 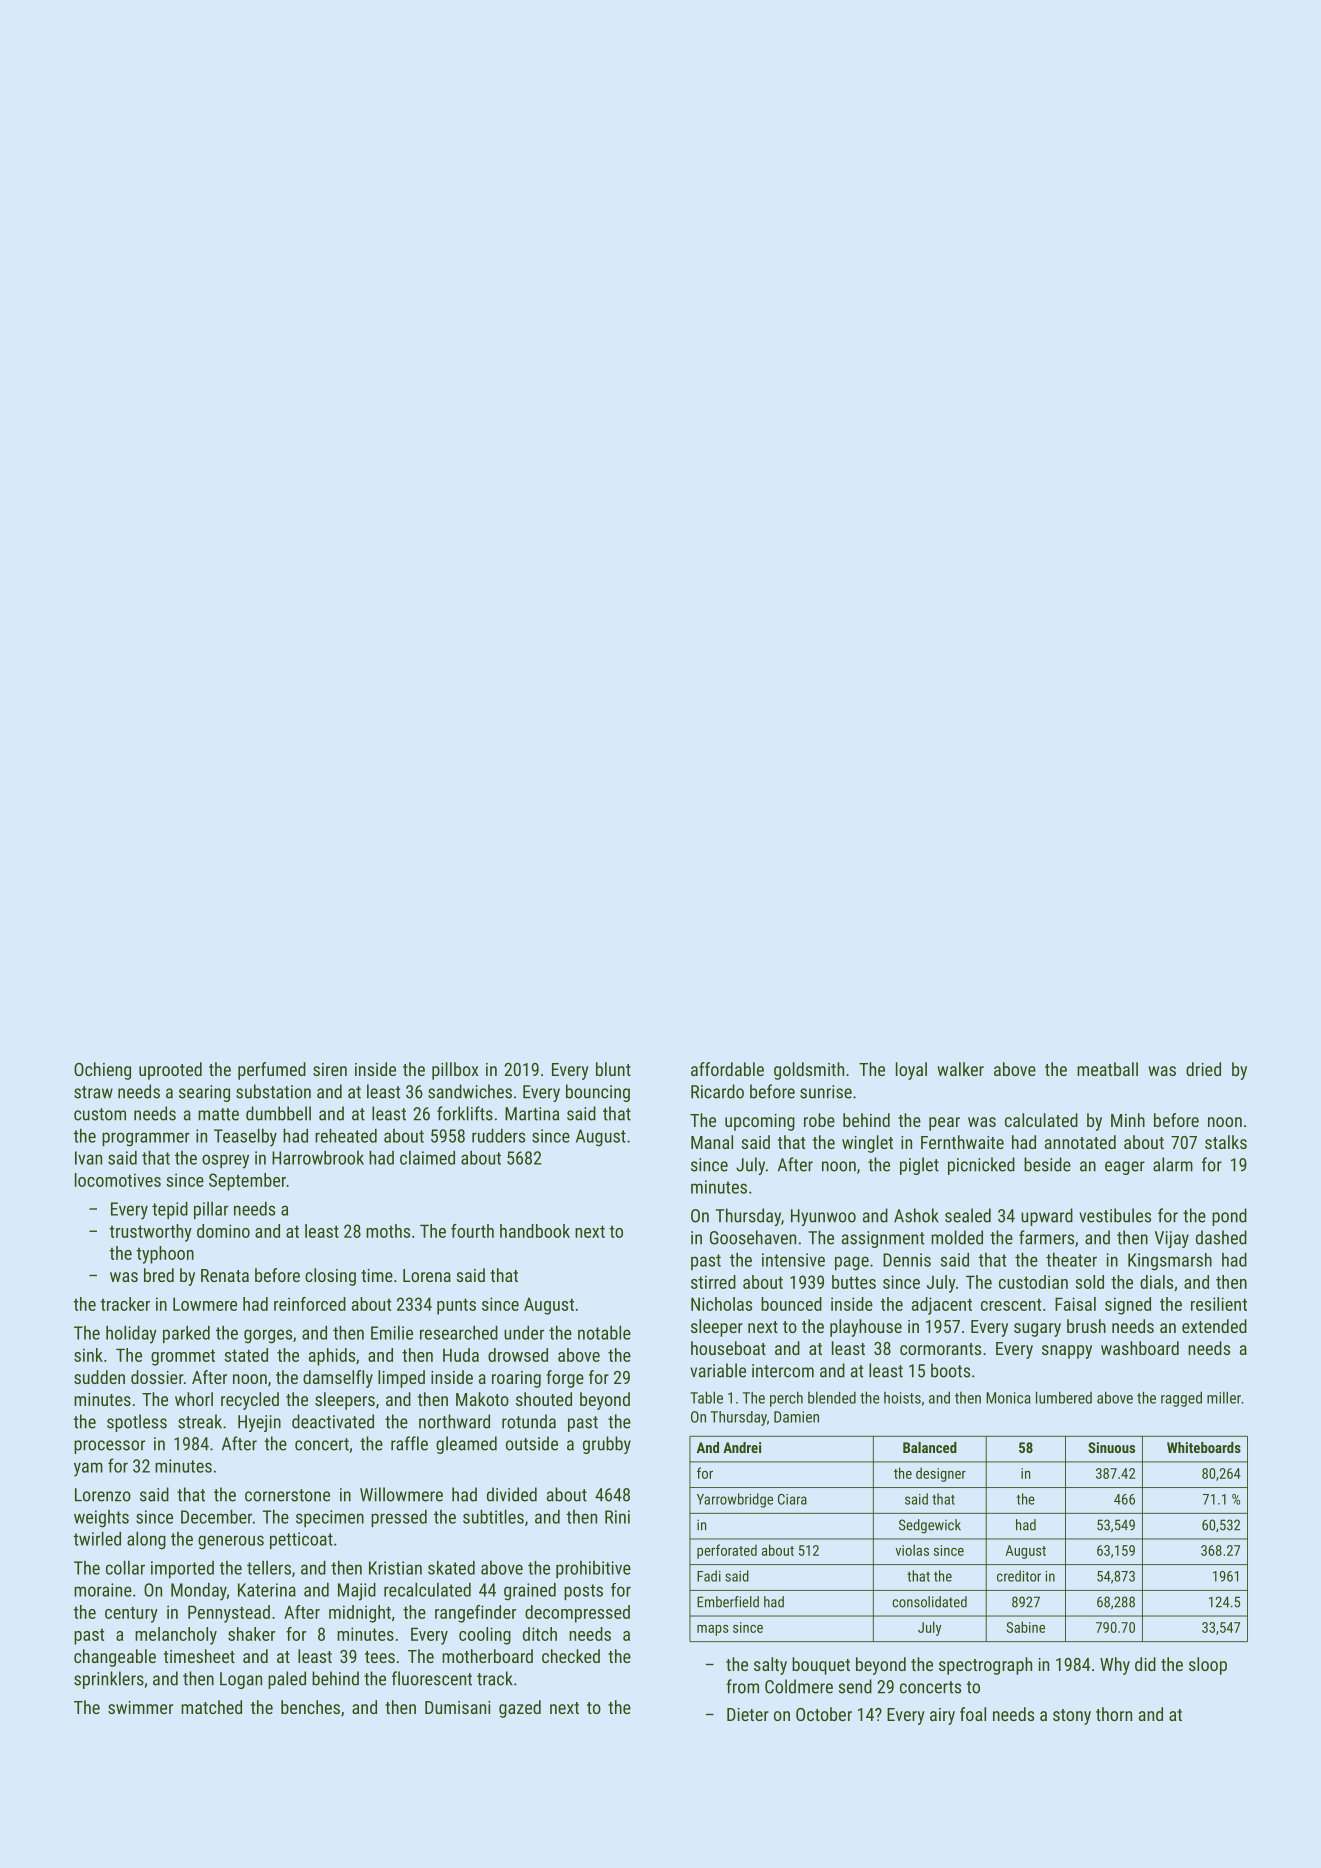 What do you see at coordinates (1203, 1069) in the screenshot?
I see `dried` at bounding box center [1203, 1069].
